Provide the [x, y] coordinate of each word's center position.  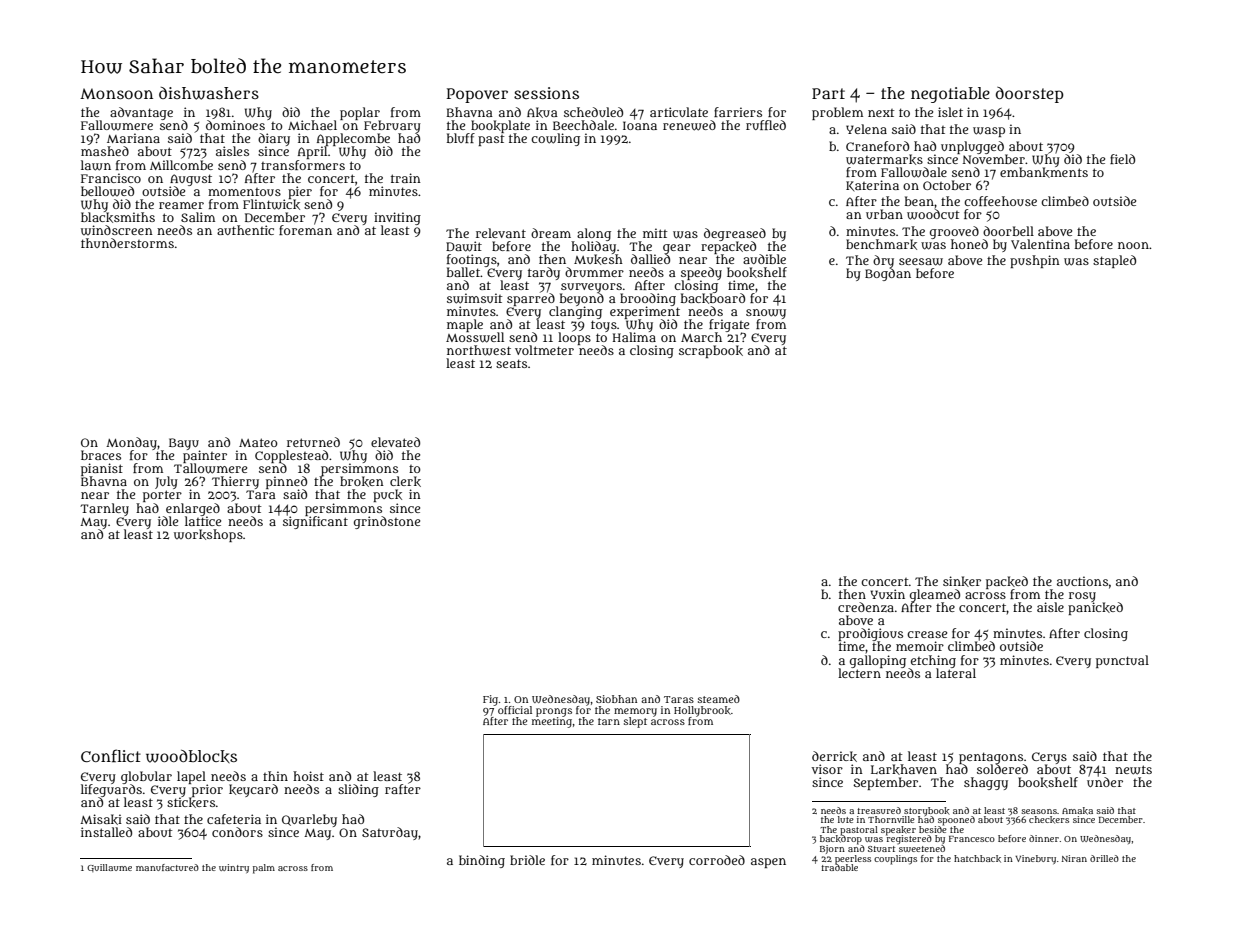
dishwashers [209, 93]
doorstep [1029, 95]
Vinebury [1035, 859]
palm [264, 869]
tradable [839, 867]
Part [828, 93]
